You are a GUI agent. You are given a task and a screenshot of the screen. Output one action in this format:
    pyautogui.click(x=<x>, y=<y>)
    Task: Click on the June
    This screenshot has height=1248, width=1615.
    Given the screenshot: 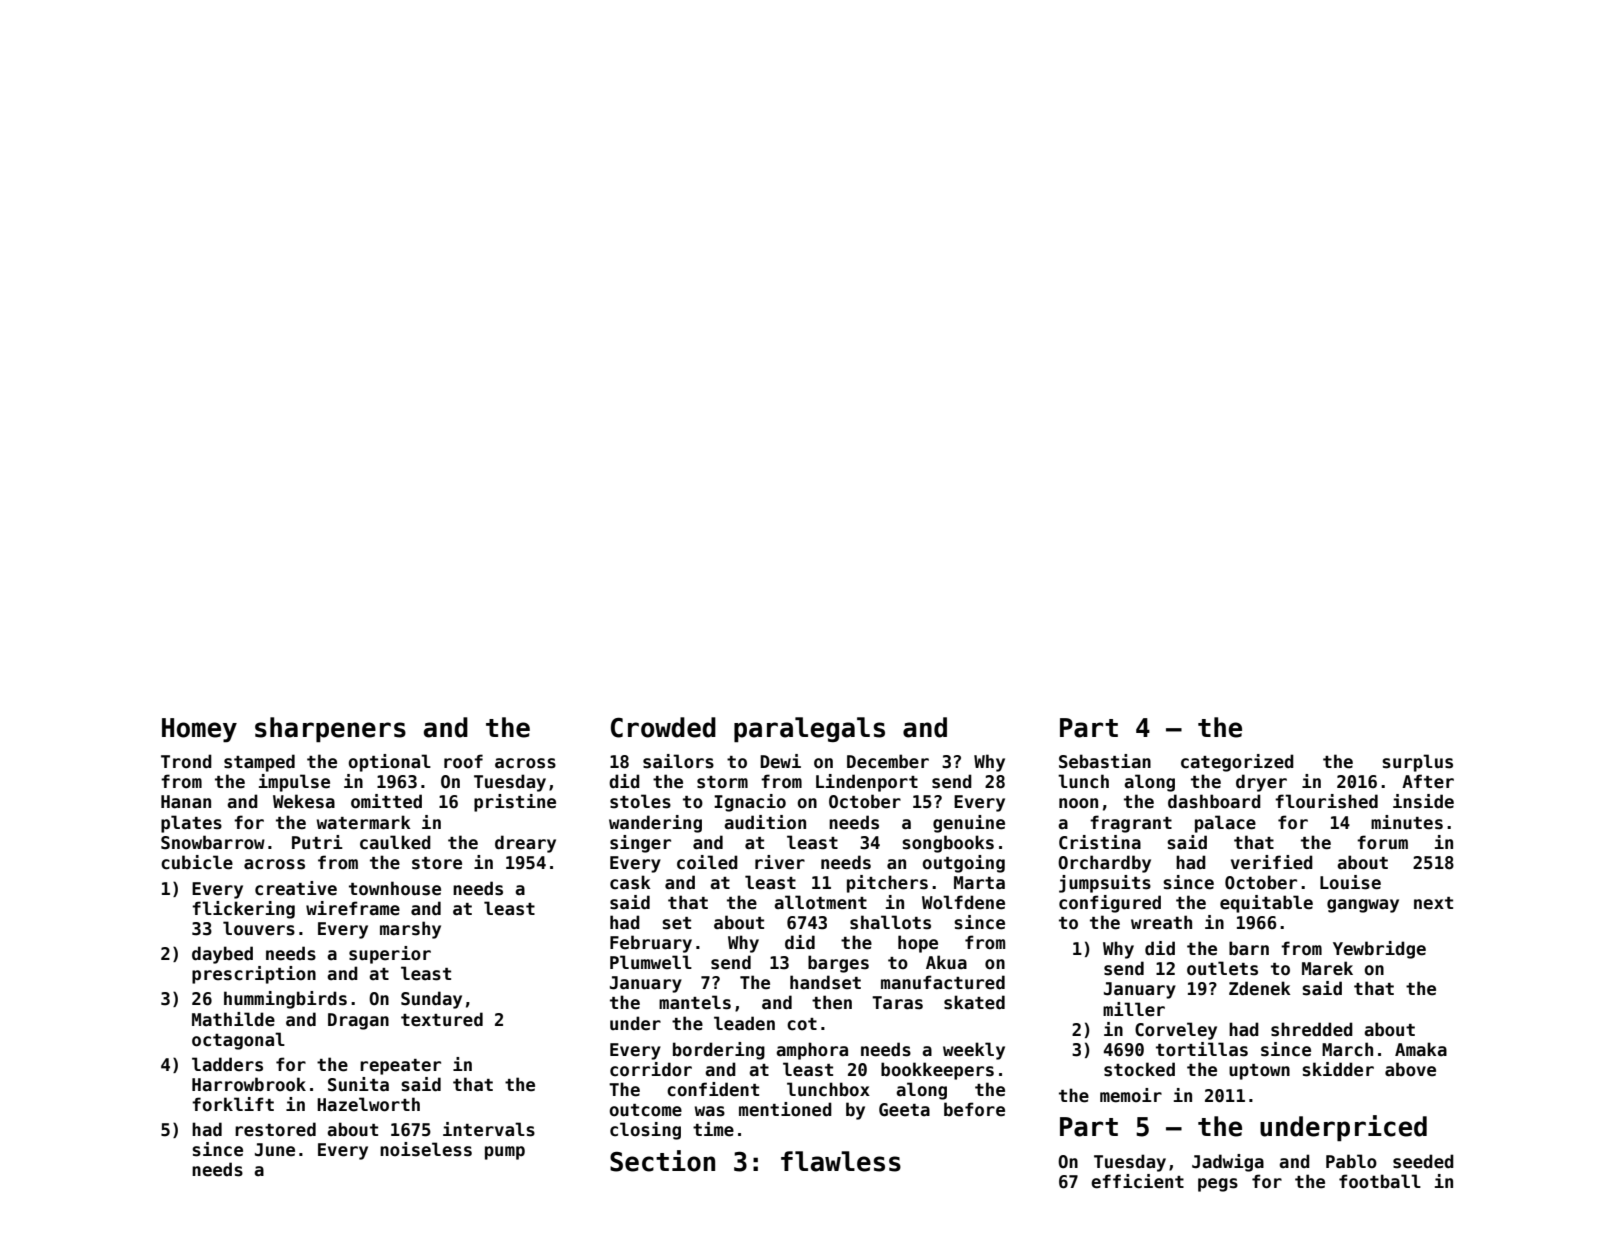 What is the action you would take?
    pyautogui.click(x=275, y=1150)
